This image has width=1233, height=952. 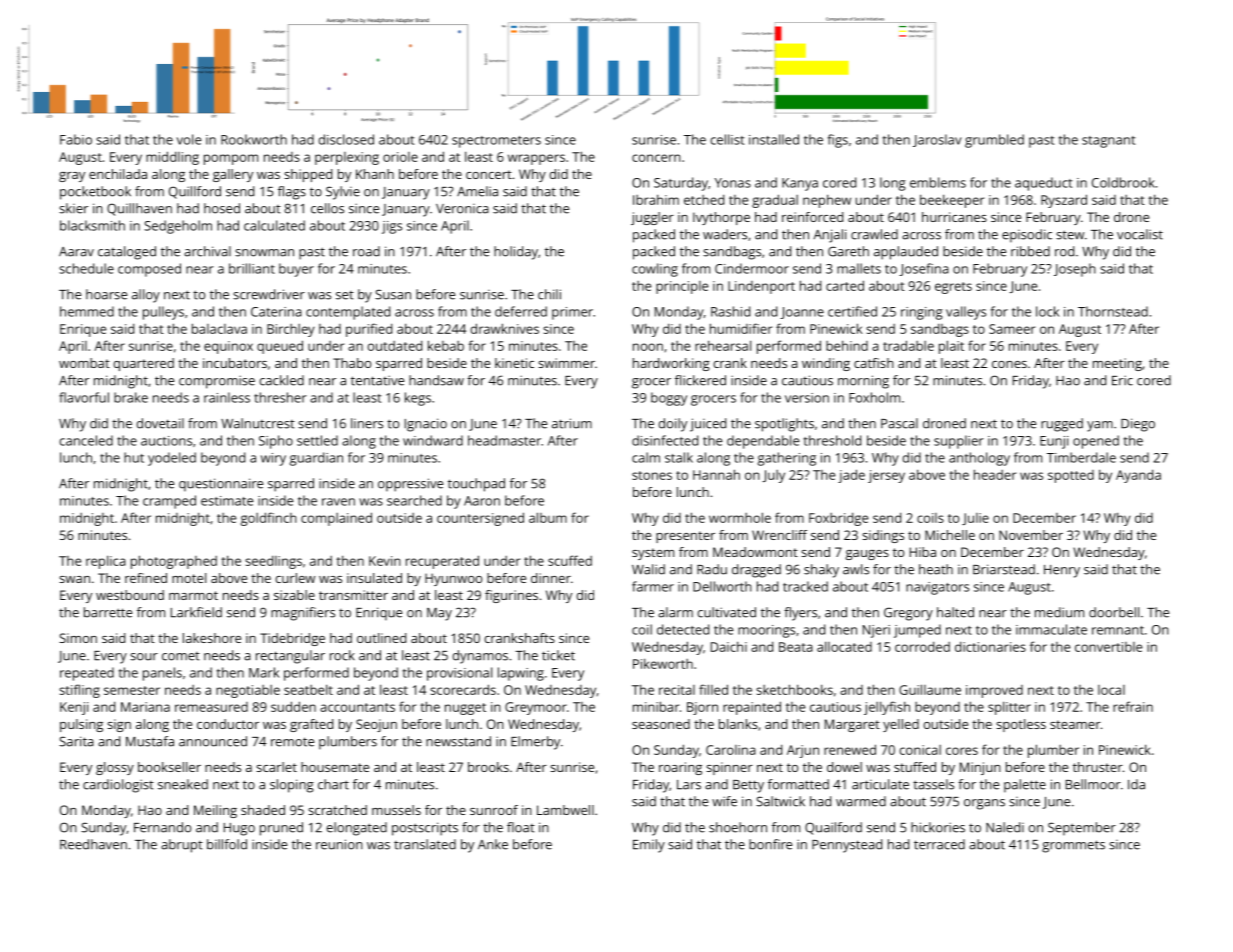 I want to click on cellist, so click(x=727, y=139).
